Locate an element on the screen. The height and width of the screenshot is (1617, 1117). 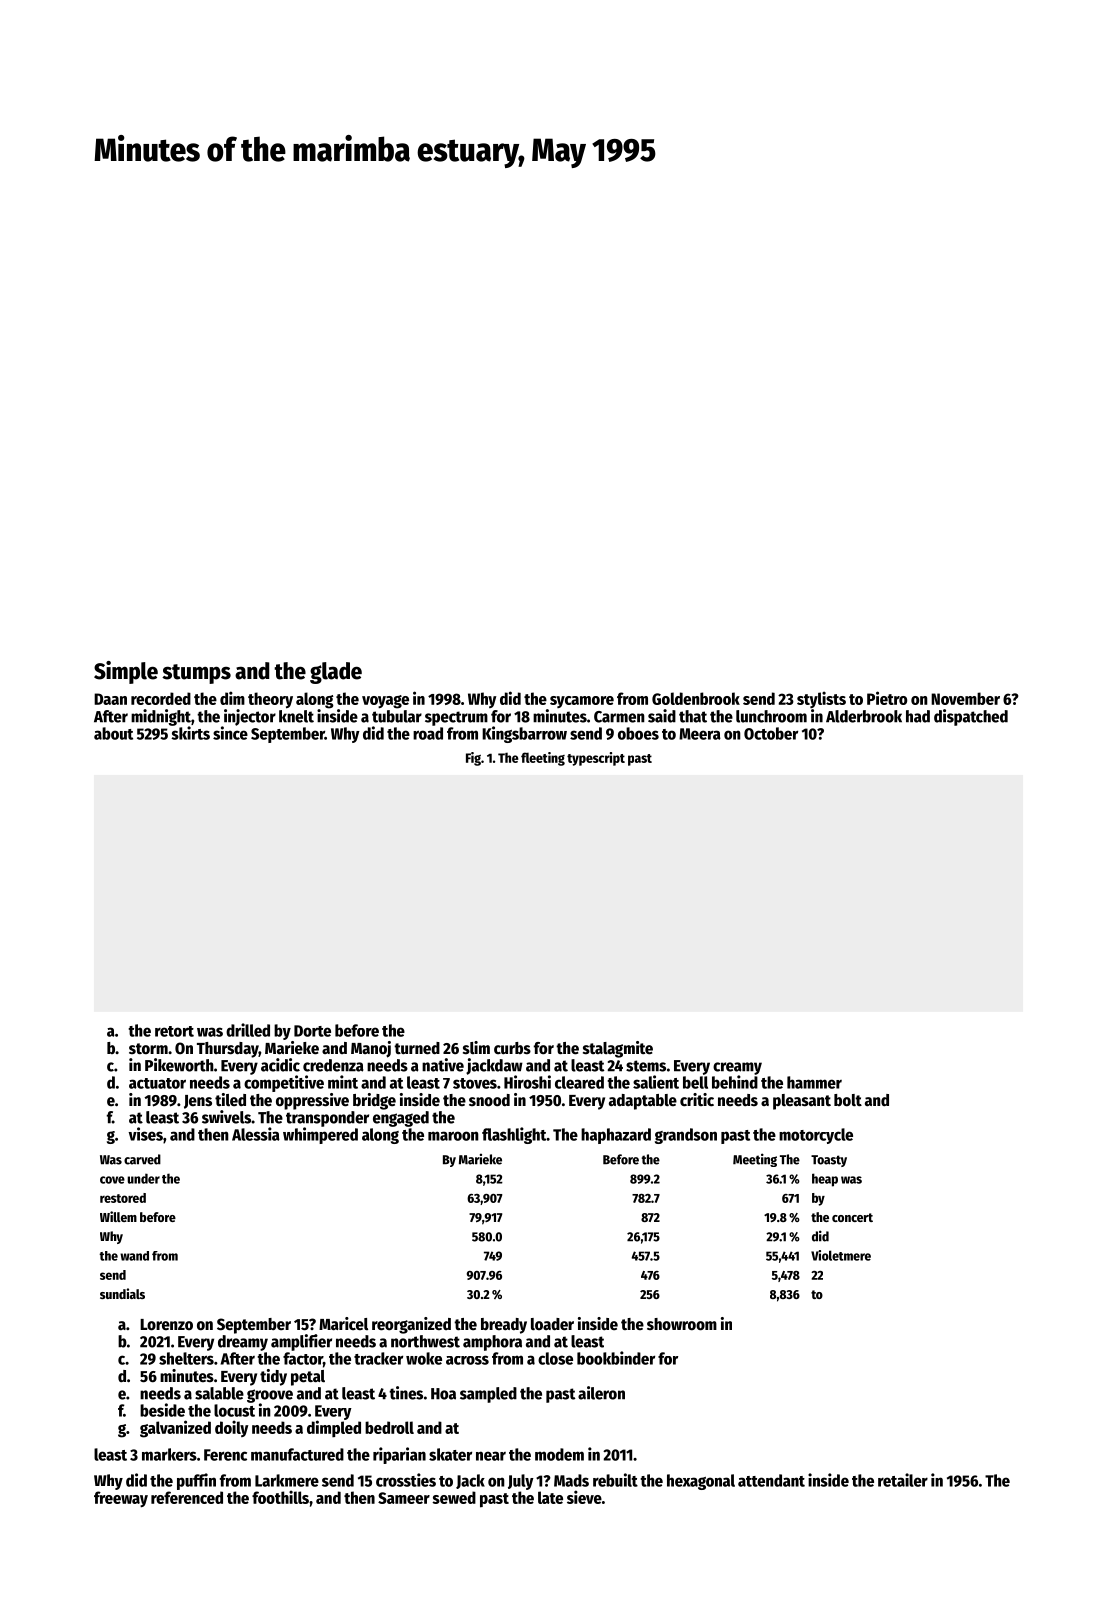
stylists is located at coordinates (821, 699).
